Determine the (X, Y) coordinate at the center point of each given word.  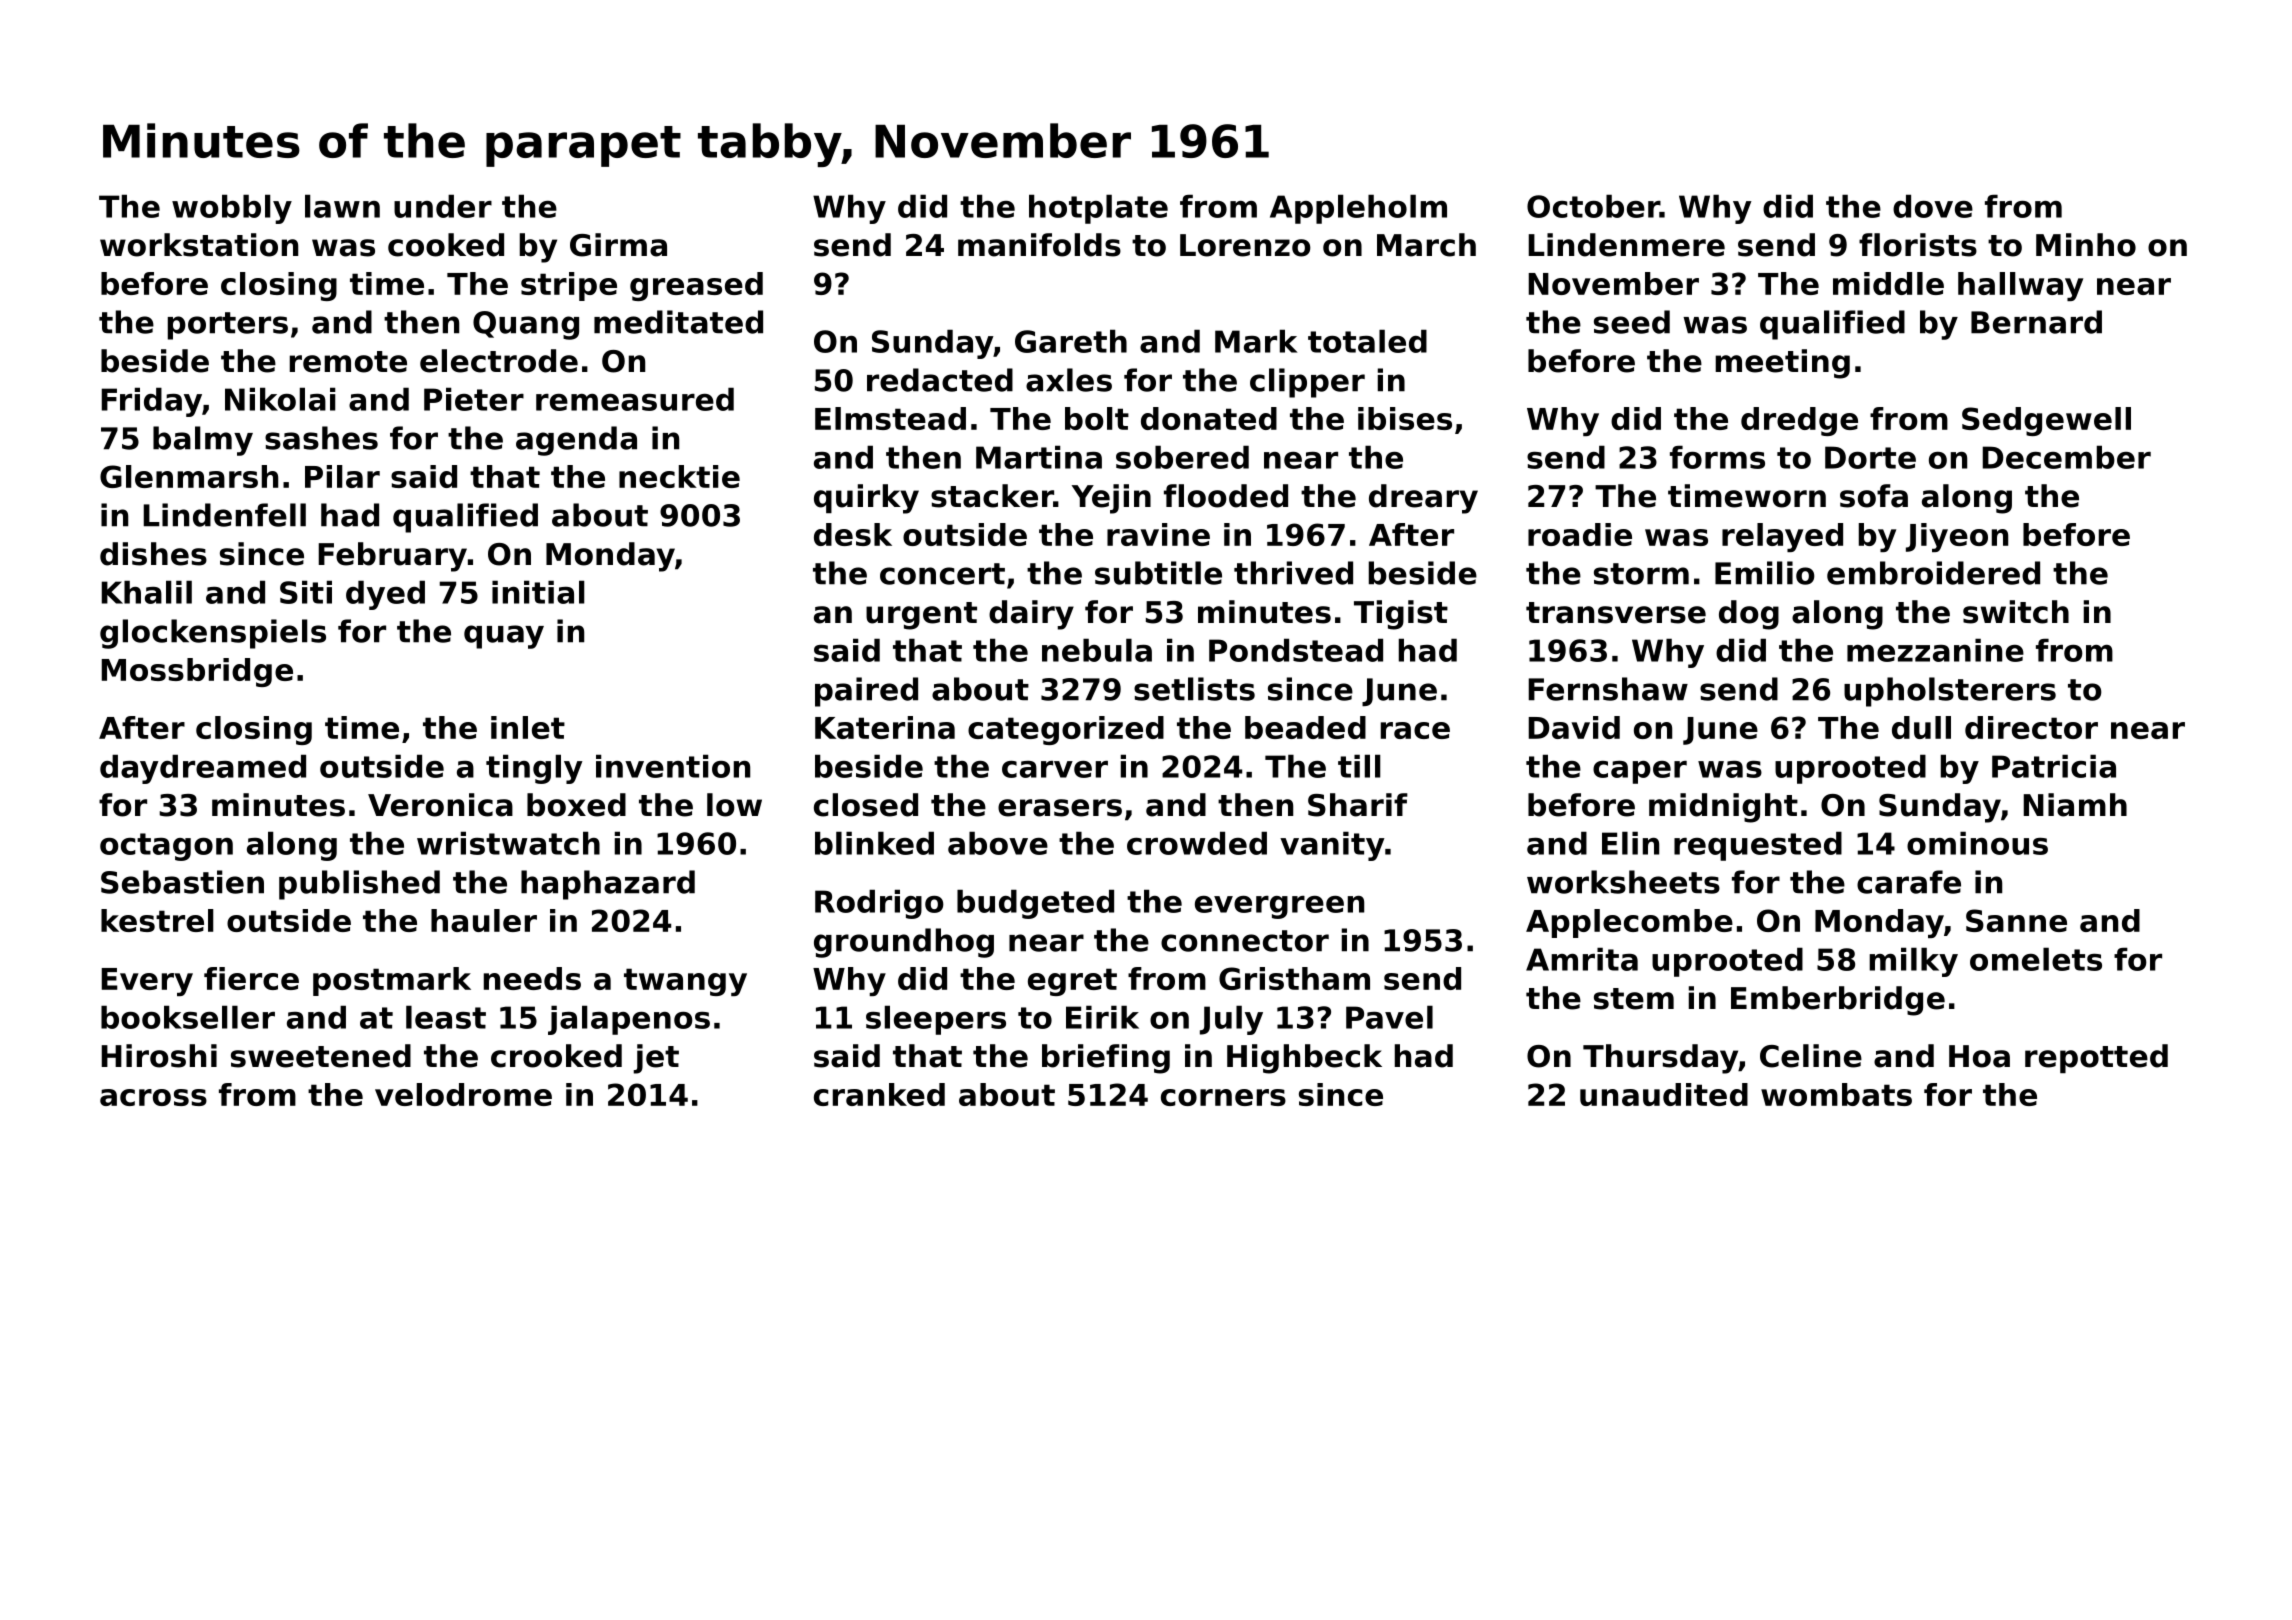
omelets (2036, 959)
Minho (2086, 245)
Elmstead (890, 418)
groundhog (904, 943)
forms (1717, 457)
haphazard (608, 885)
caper (1640, 772)
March (1426, 245)
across (153, 1097)
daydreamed (203, 769)
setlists (1194, 689)
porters (228, 326)
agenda (576, 441)
